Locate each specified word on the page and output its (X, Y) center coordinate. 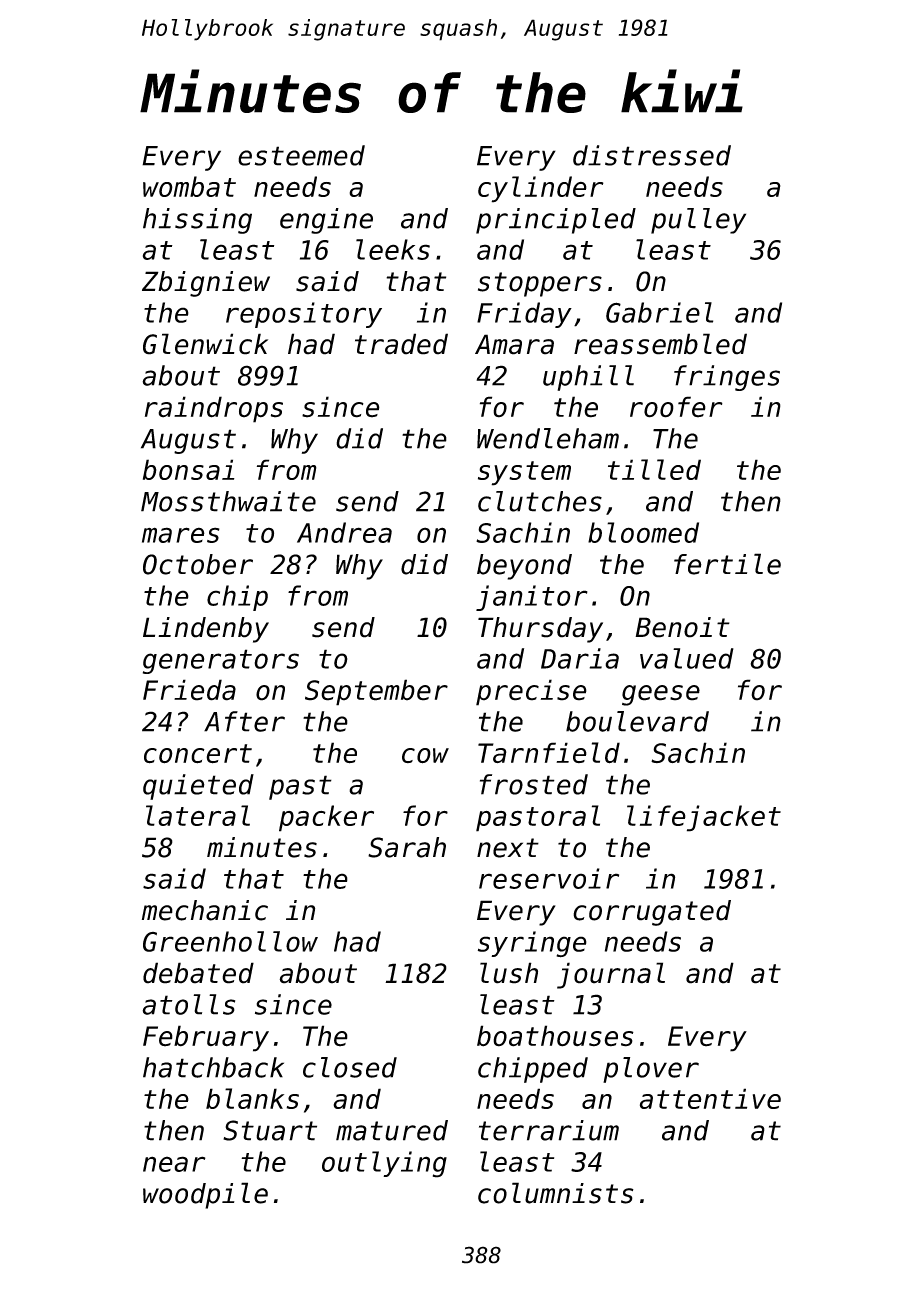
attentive (710, 1098)
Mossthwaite (228, 501)
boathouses (555, 1036)
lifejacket (704, 818)
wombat (189, 186)
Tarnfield (549, 753)
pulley (698, 221)
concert (198, 754)
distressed (652, 155)
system (524, 473)
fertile (727, 564)
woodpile (205, 1195)
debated (198, 973)
